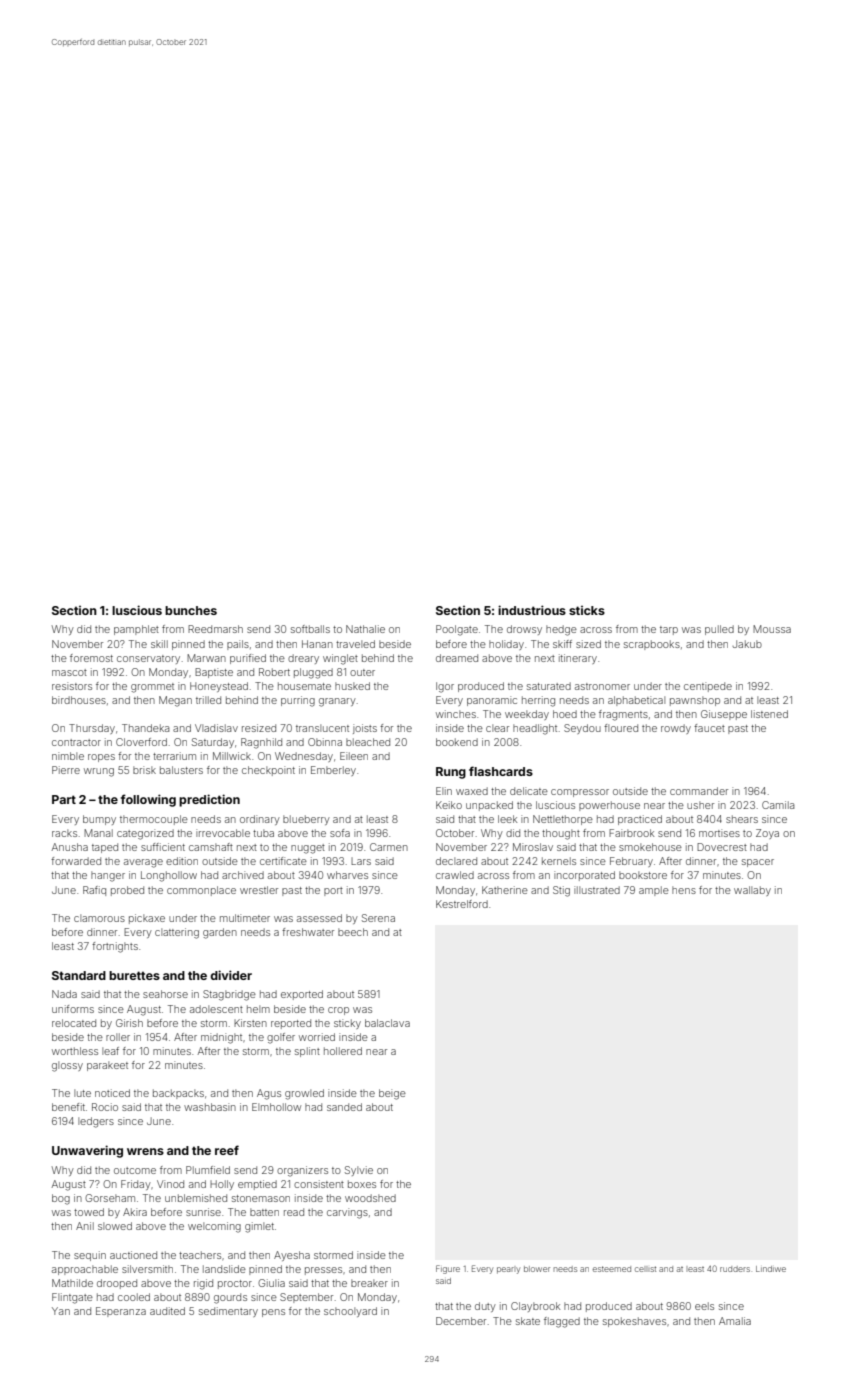 The width and height of the screenshot is (849, 1400). I want to click on wallaby, so click(752, 891).
